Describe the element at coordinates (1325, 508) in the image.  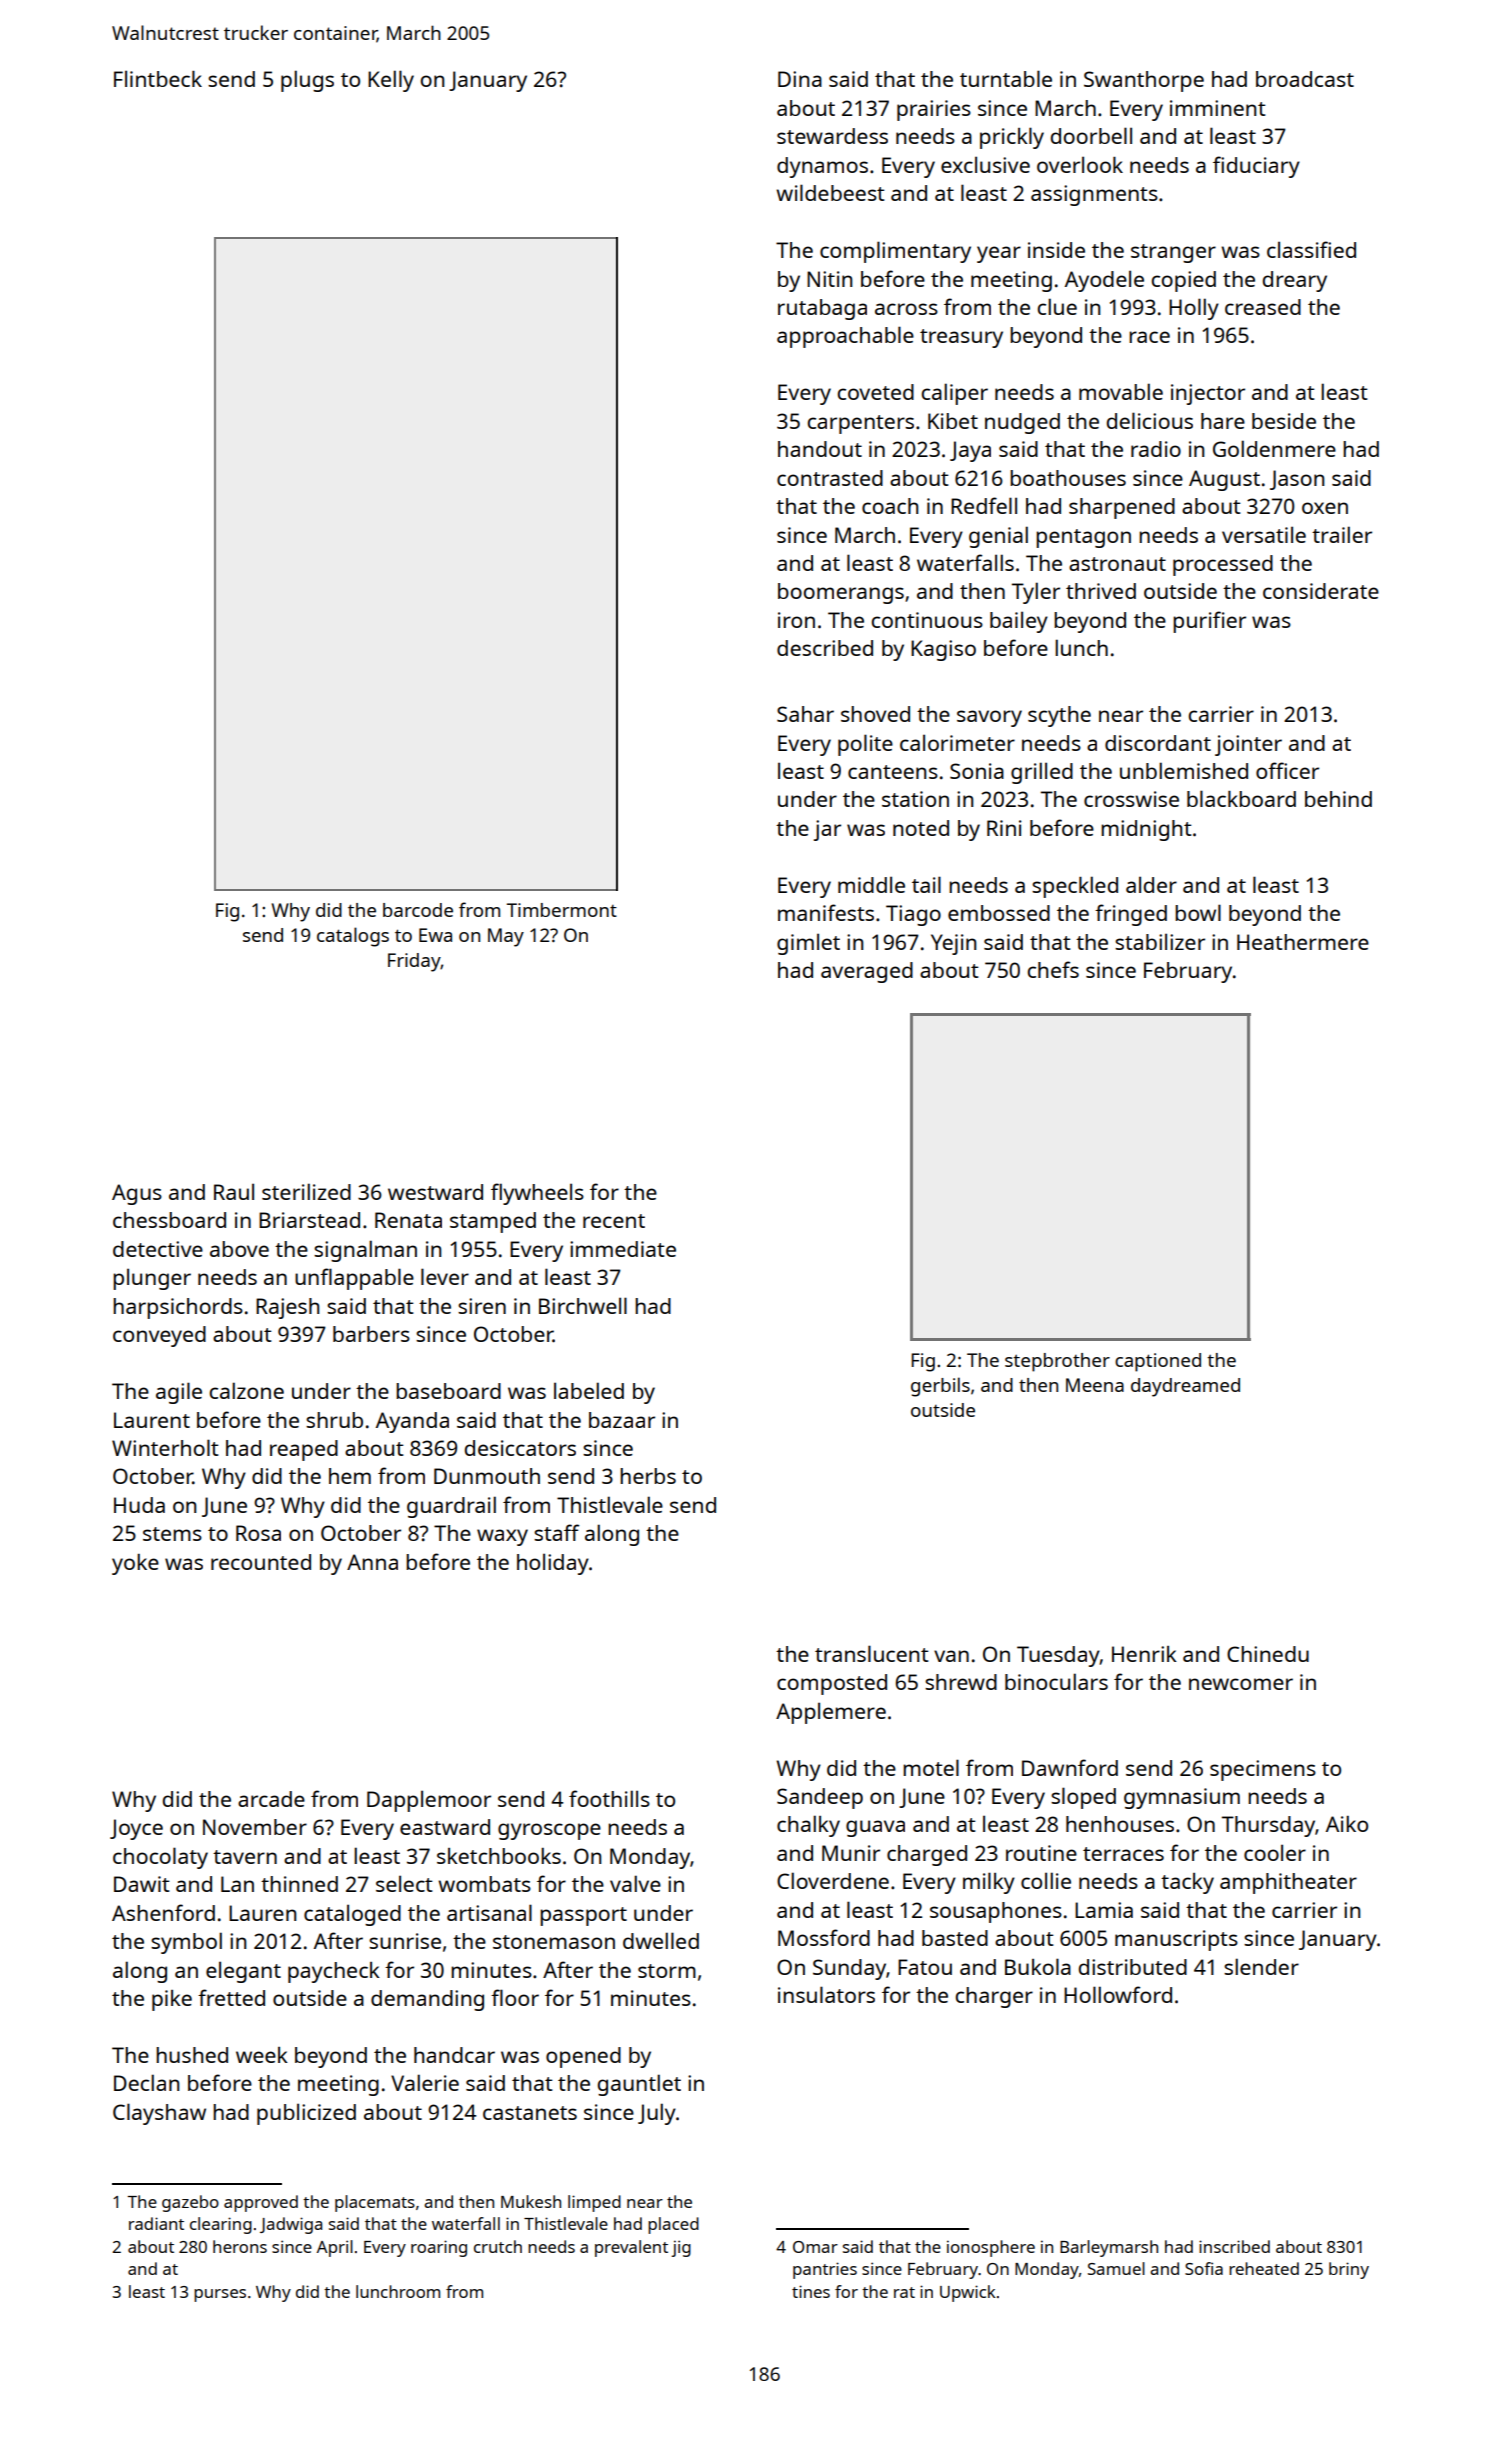
I see `oxen` at that location.
